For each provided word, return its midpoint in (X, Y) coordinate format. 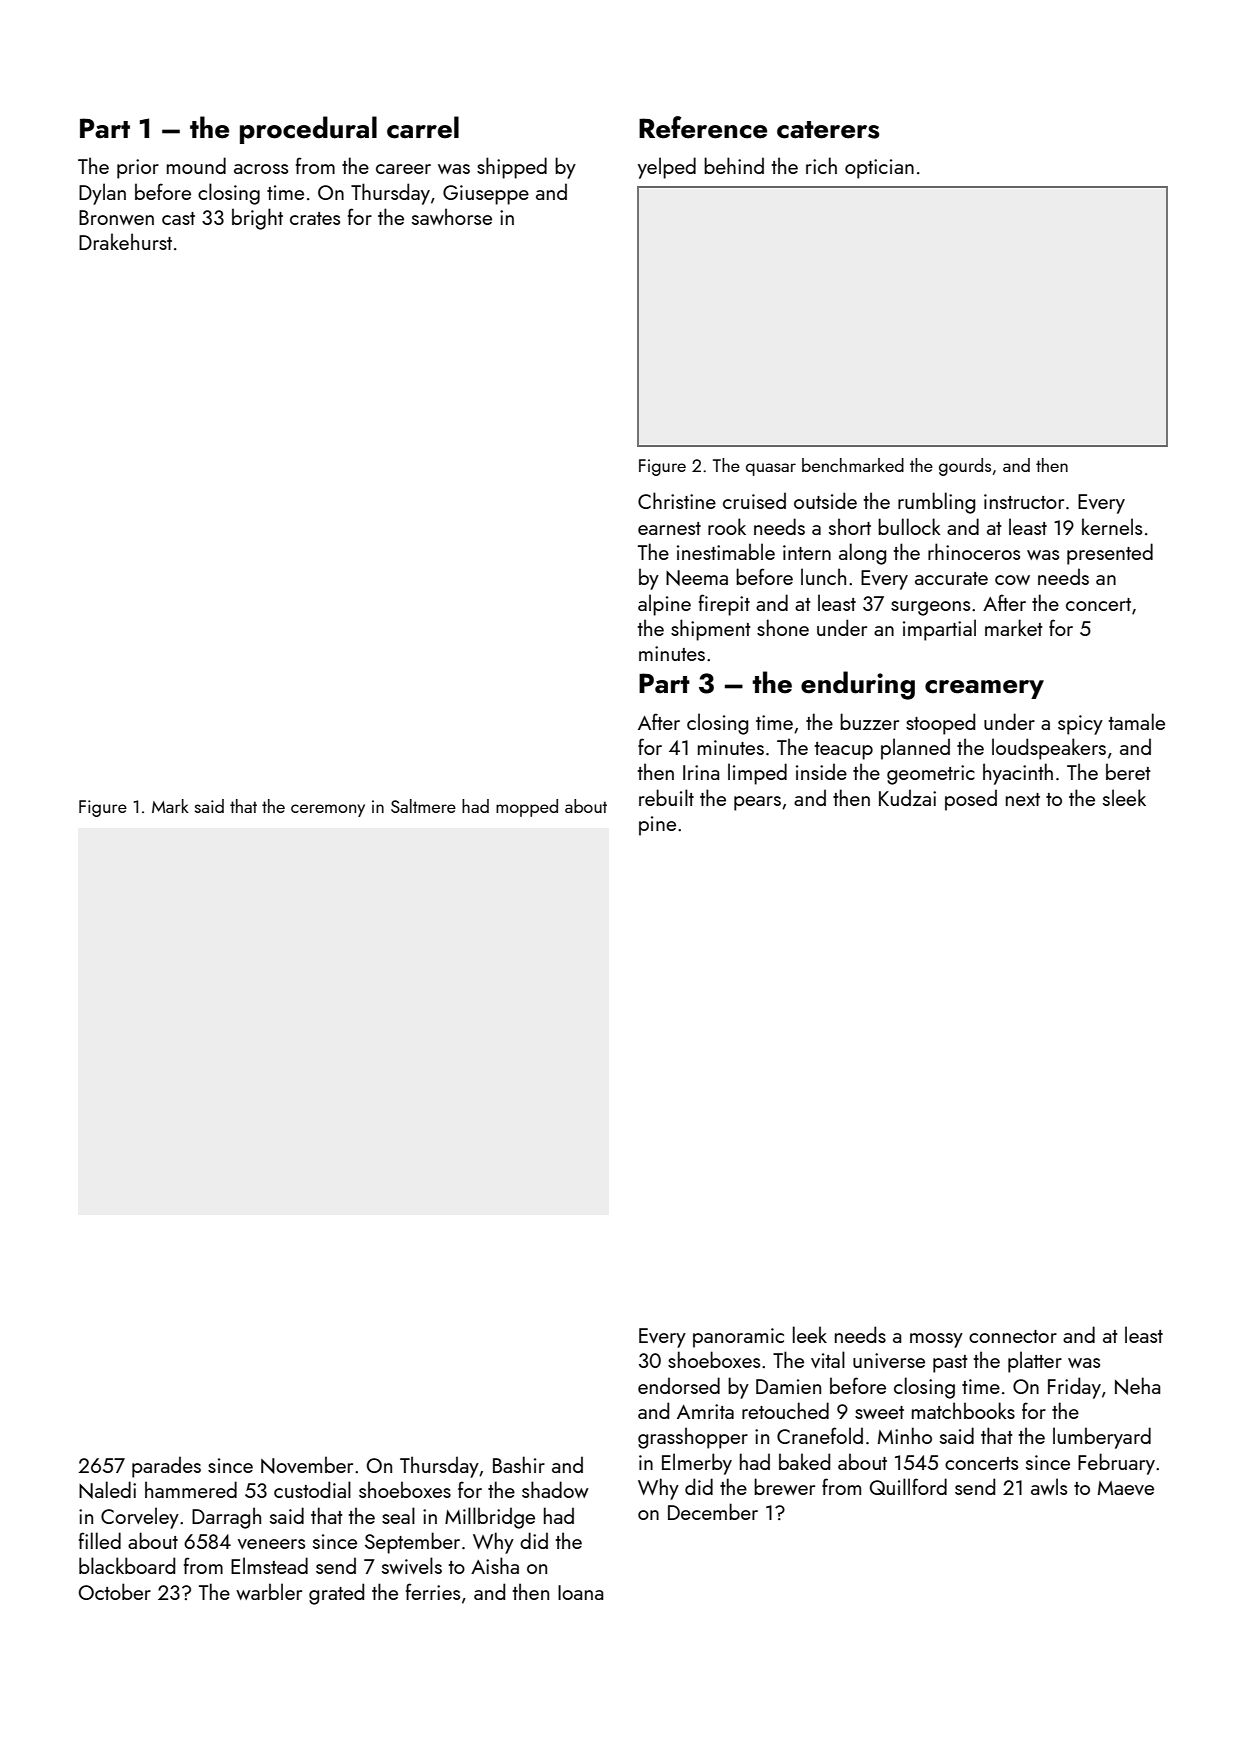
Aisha (495, 1565)
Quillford (908, 1486)
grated (336, 1594)
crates (315, 218)
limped (757, 774)
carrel (423, 127)
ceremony (328, 810)
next (1023, 799)
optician (879, 169)
